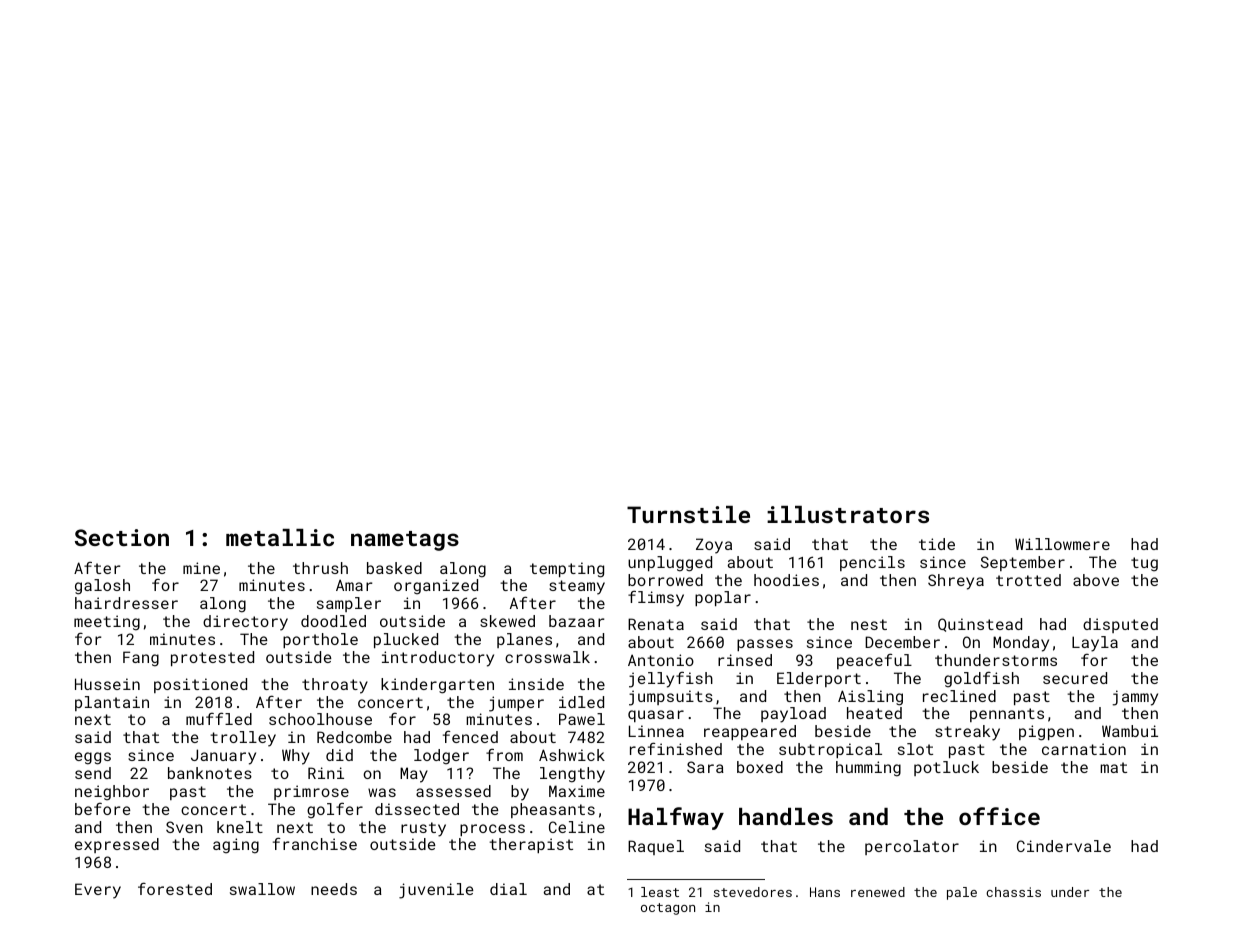 Image resolution: width=1233 pixels, height=952 pixels. What do you see at coordinates (567, 570) in the screenshot?
I see `tempting` at bounding box center [567, 570].
